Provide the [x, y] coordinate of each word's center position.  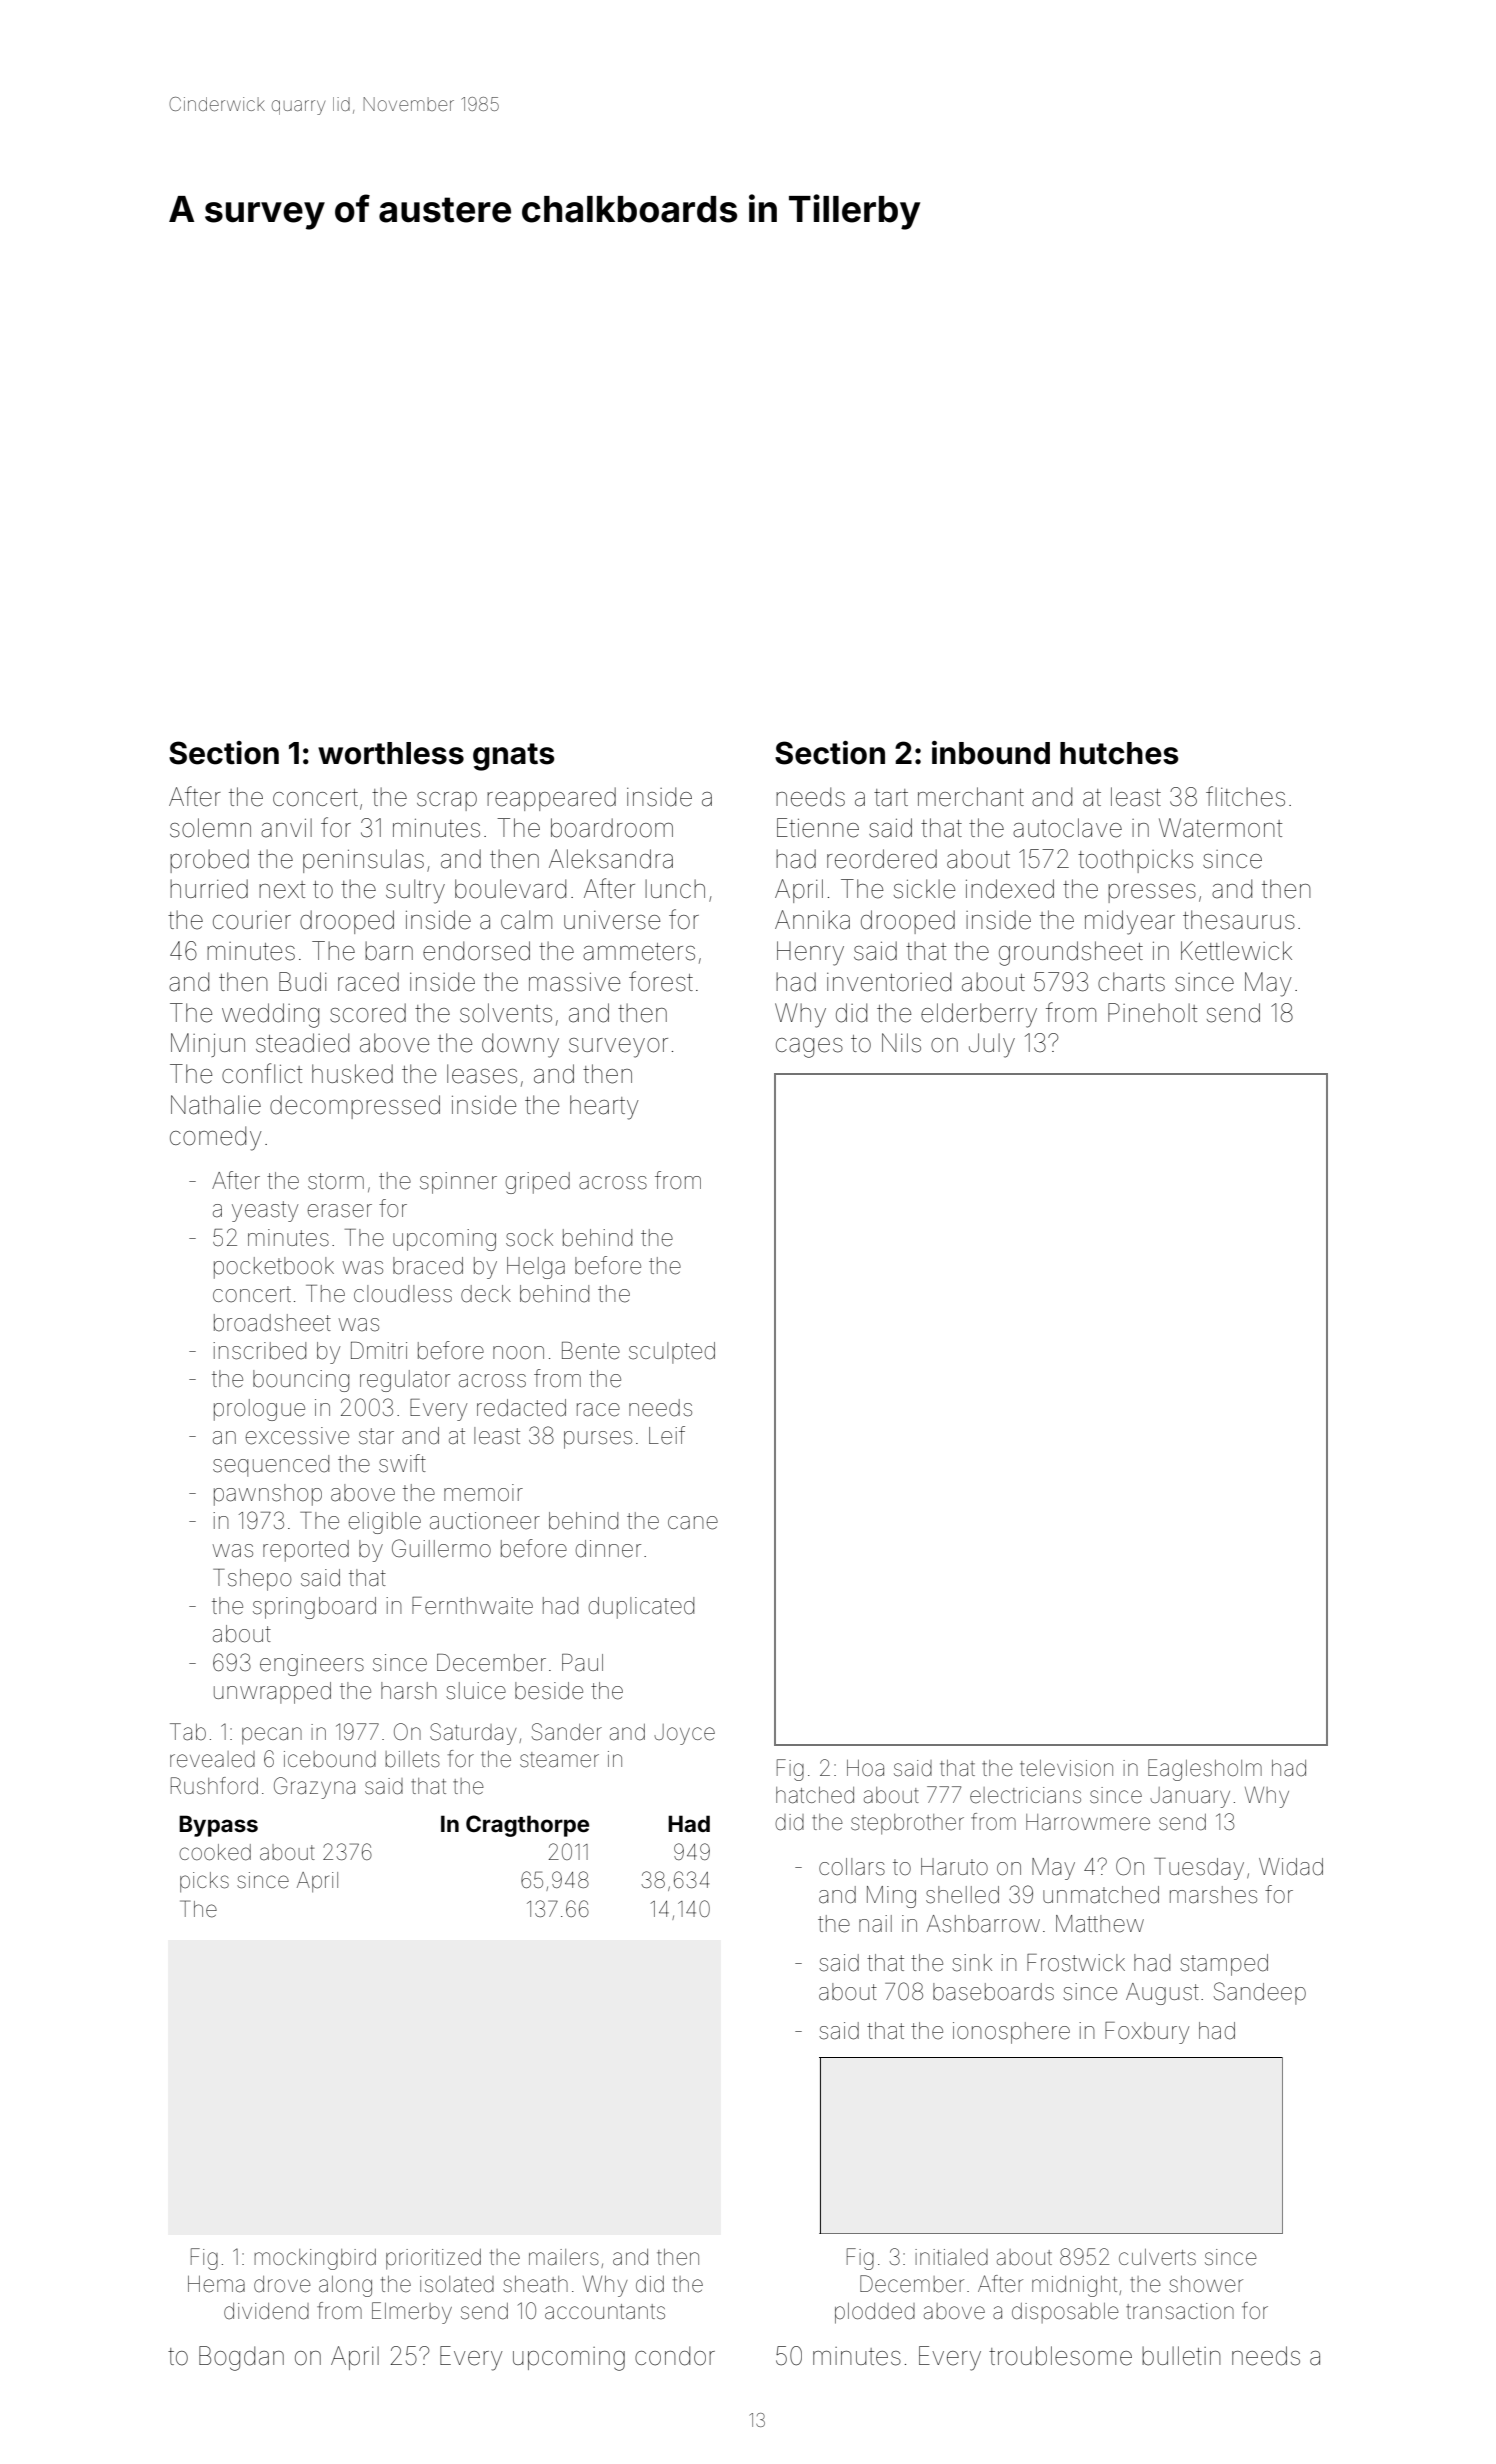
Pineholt [1152, 1013]
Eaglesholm [1205, 1770]
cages [809, 1048]
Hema [216, 2284]
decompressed [355, 1107]
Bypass [218, 1826]
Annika [812, 920]
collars [852, 1867]
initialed [951, 2257]
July [992, 1045]
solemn [210, 828]
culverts [1157, 2257]
